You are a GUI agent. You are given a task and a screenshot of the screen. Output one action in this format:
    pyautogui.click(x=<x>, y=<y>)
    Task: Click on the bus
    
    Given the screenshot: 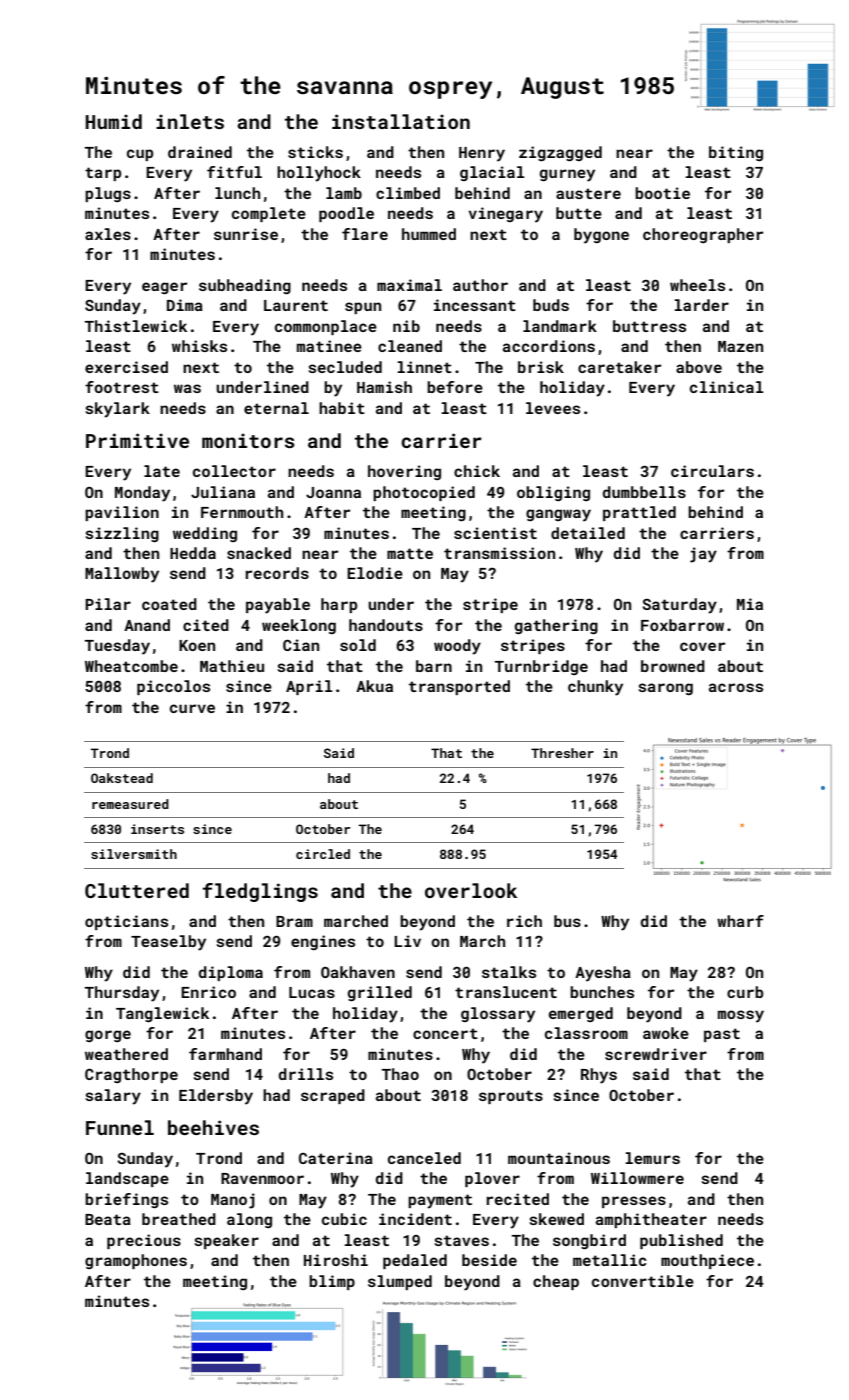 What is the action you would take?
    pyautogui.click(x=567, y=921)
